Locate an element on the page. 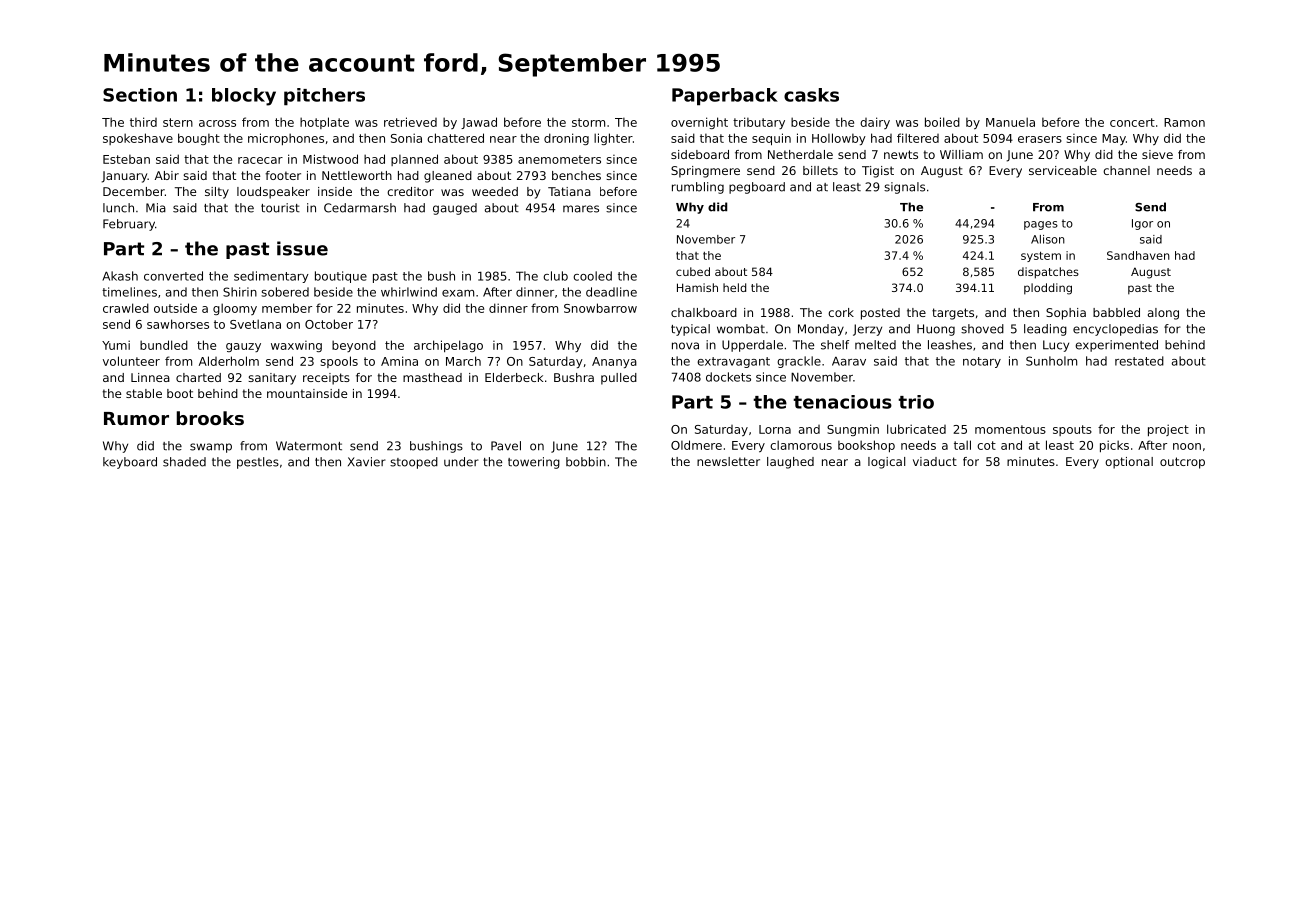  mares is located at coordinates (581, 209).
